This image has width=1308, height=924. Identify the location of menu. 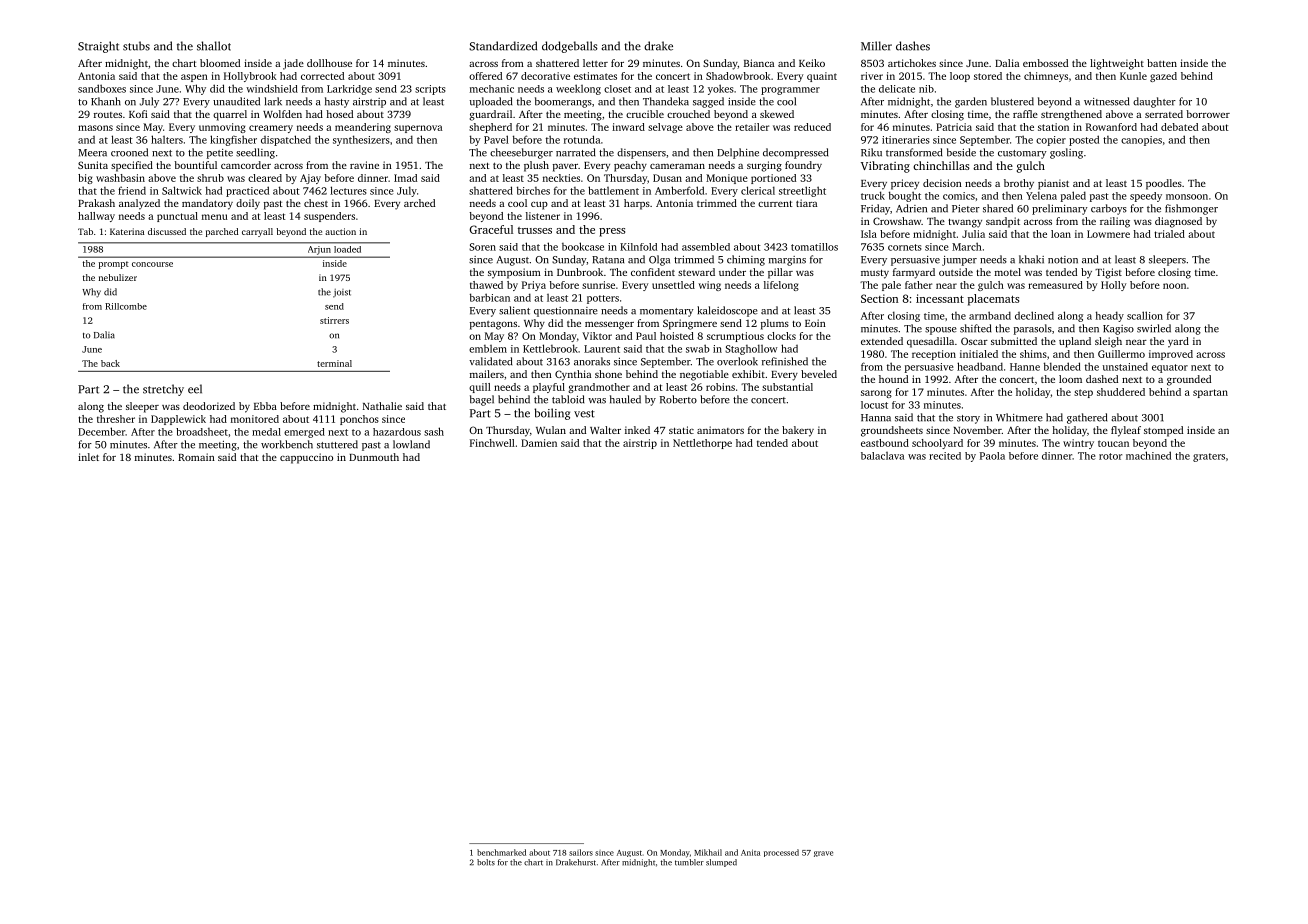
(215, 217).
